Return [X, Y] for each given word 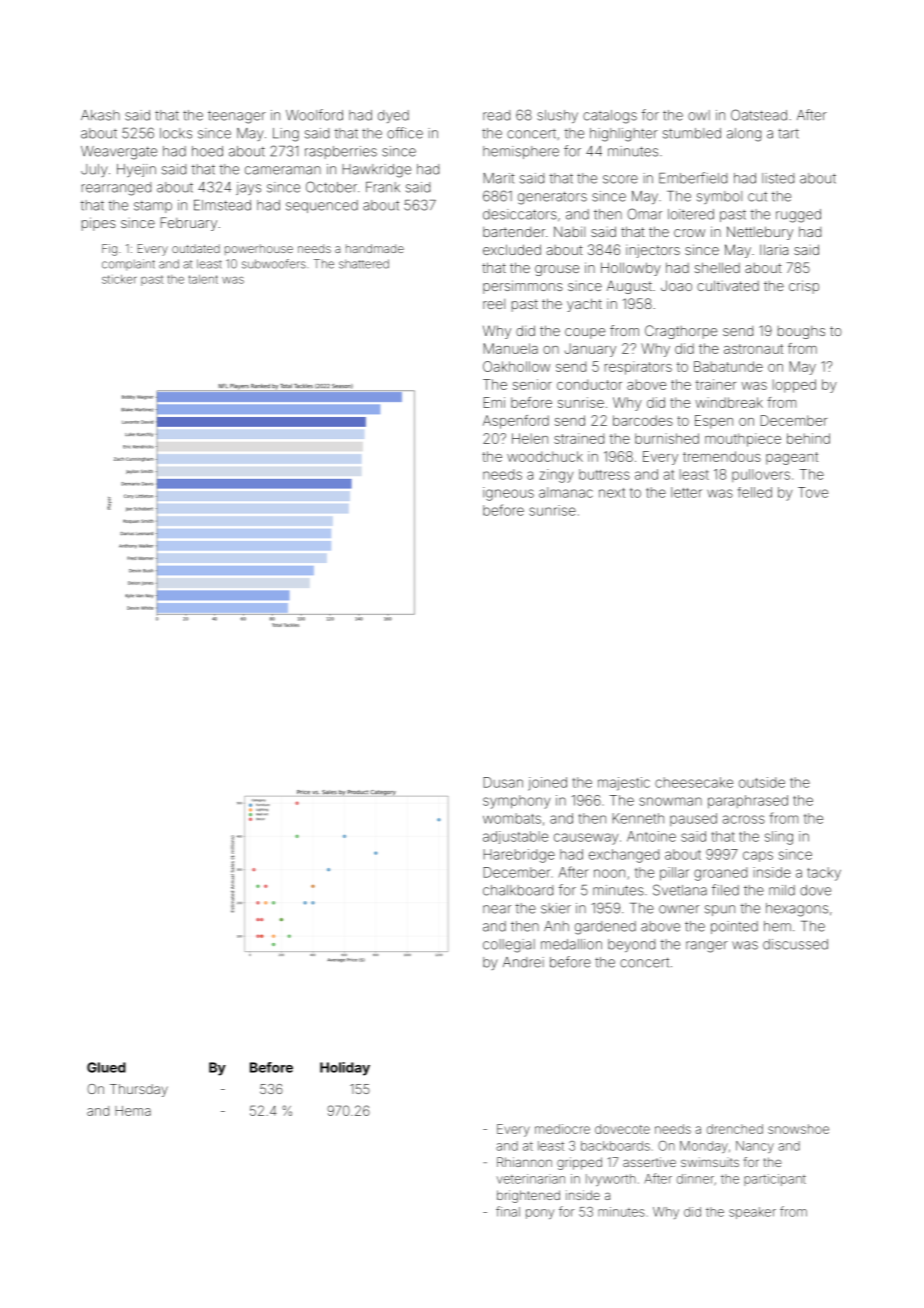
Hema [133, 1111]
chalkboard [518, 890]
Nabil [569, 231]
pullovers [761, 475]
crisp [804, 287]
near [497, 909]
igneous [508, 494]
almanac [566, 492]
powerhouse [259, 249]
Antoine [651, 836]
